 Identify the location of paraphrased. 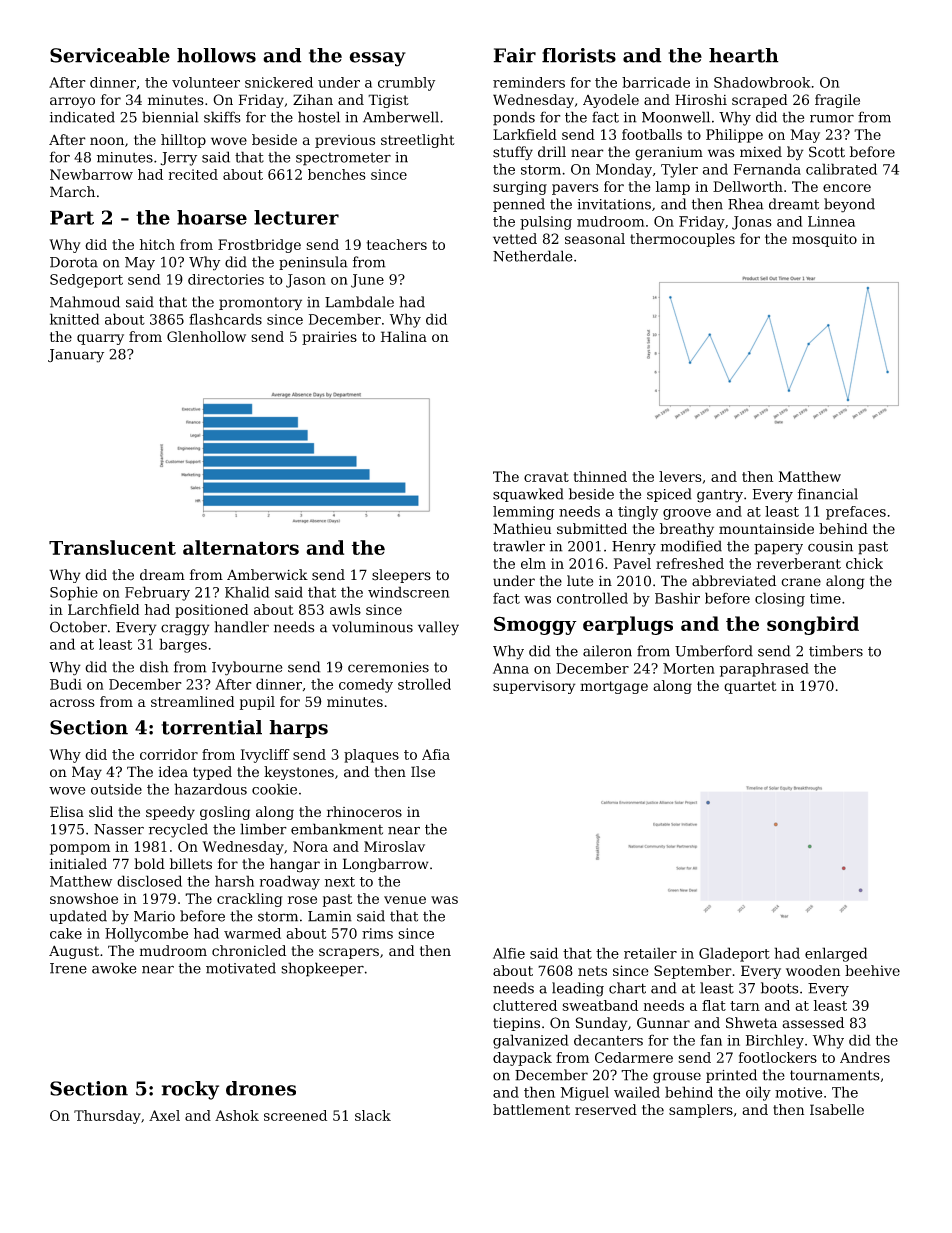
(764, 670).
